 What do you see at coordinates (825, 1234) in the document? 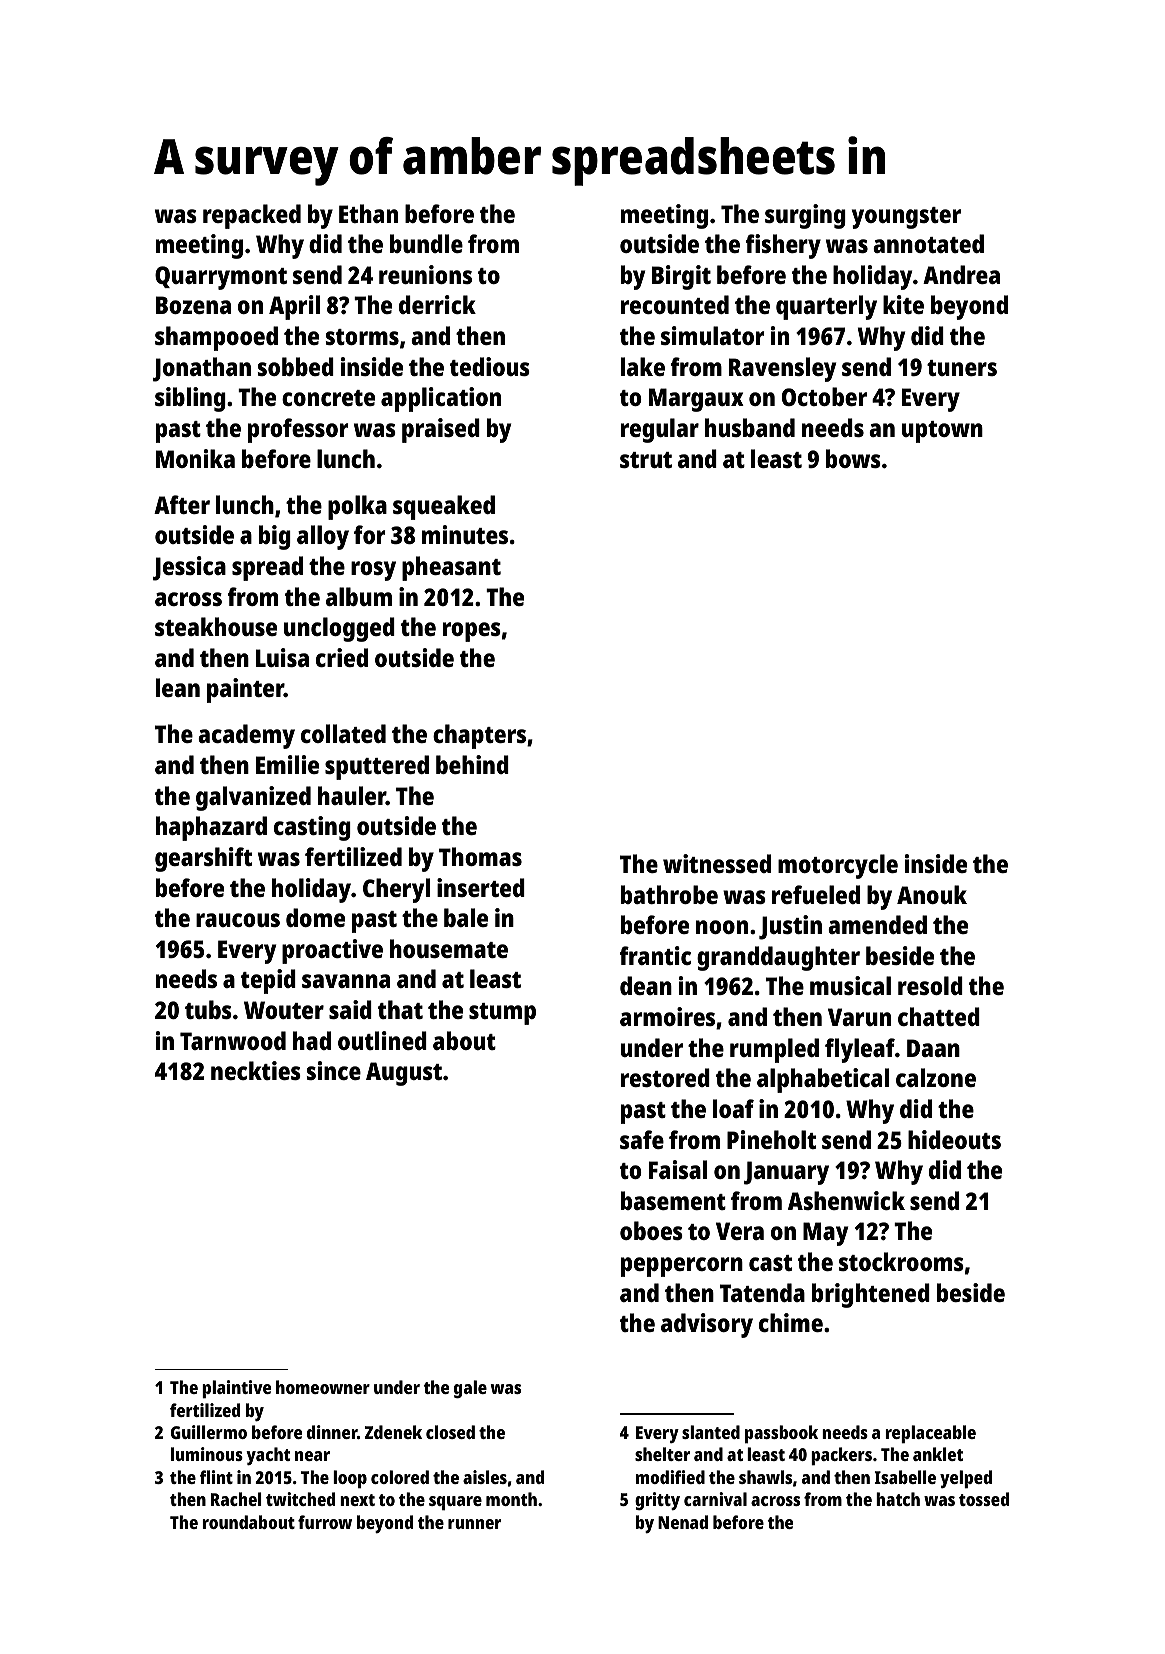
I see `May` at bounding box center [825, 1234].
